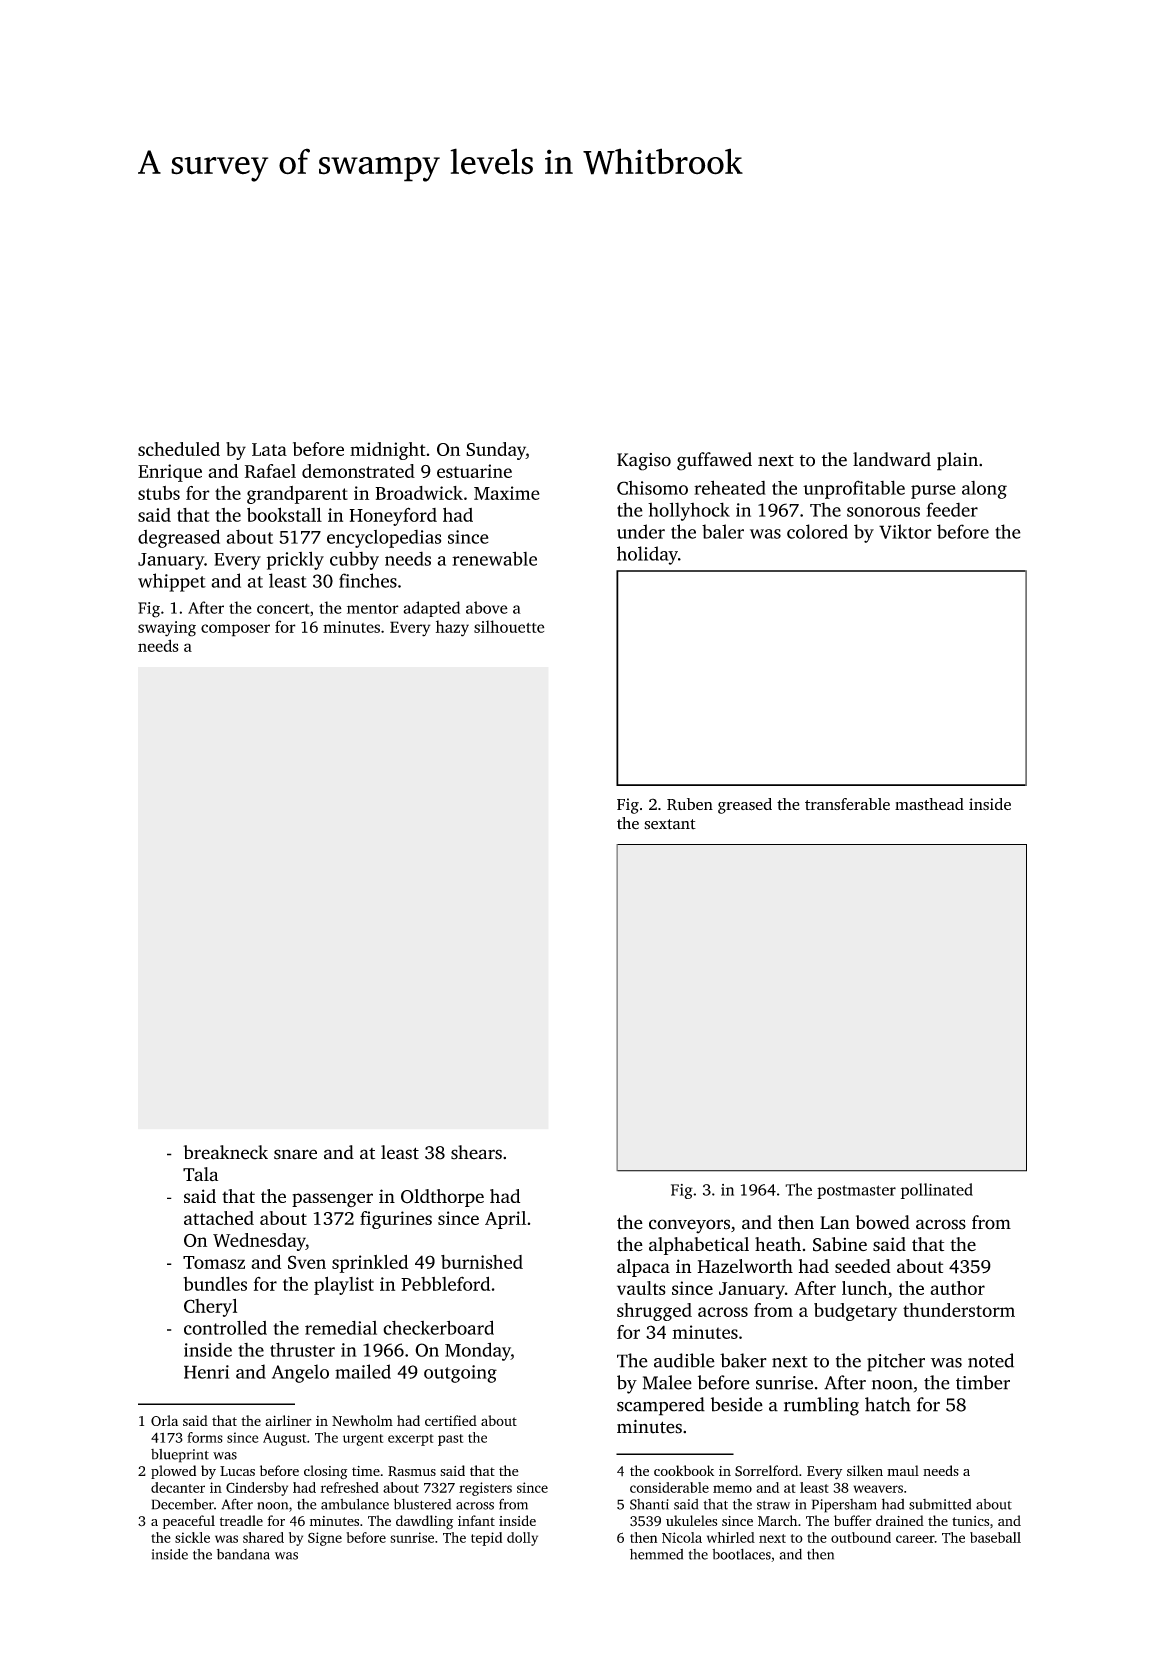 This screenshot has width=1165, height=1654. Describe the element at coordinates (670, 824) in the screenshot. I see `sextant` at that location.
